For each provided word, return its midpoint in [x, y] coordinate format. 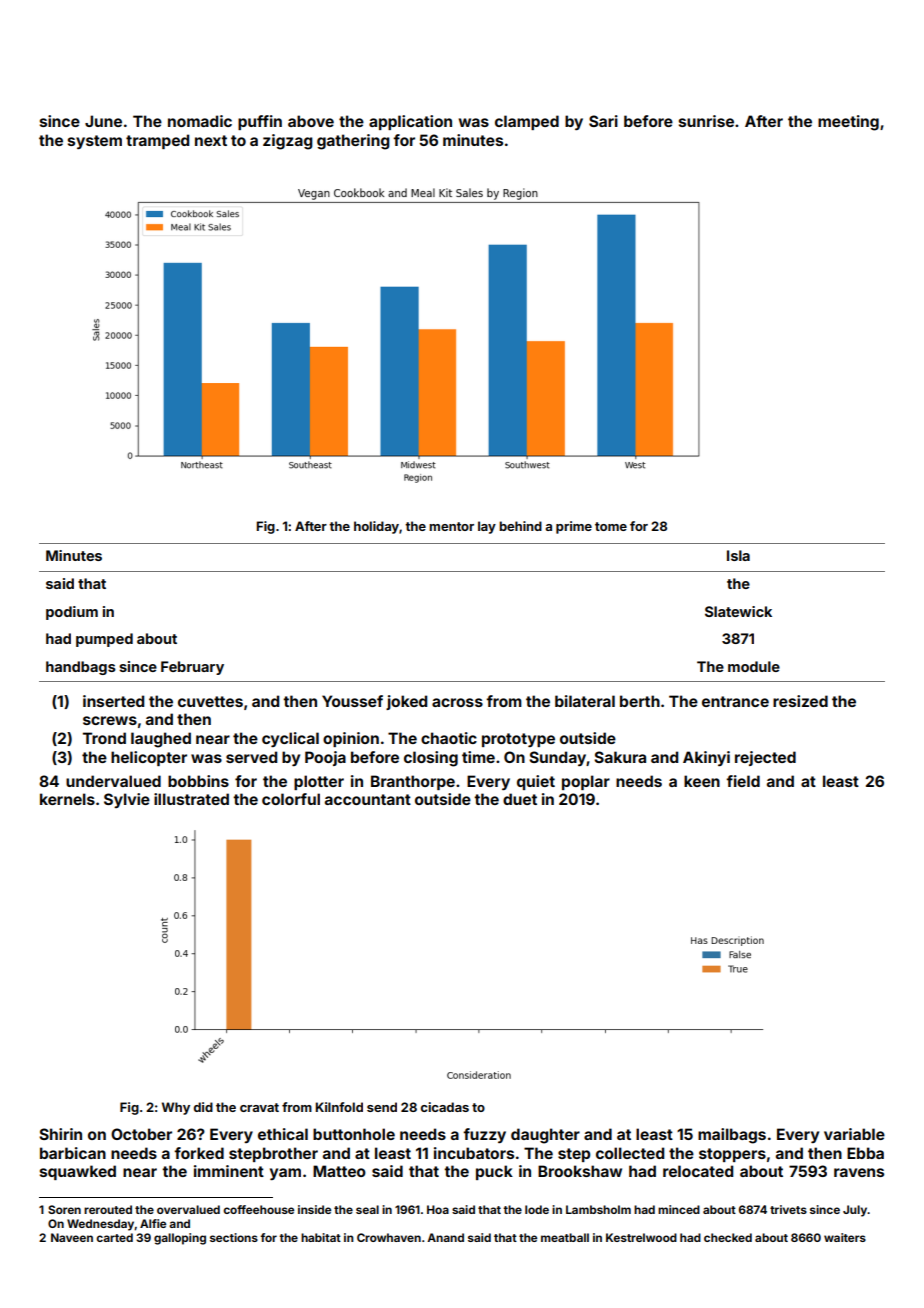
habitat [321, 1237]
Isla [738, 555]
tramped [157, 141]
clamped [527, 122]
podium [72, 613]
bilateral [585, 701]
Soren [64, 1209]
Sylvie [127, 800]
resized [800, 701]
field [743, 781]
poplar [586, 782]
